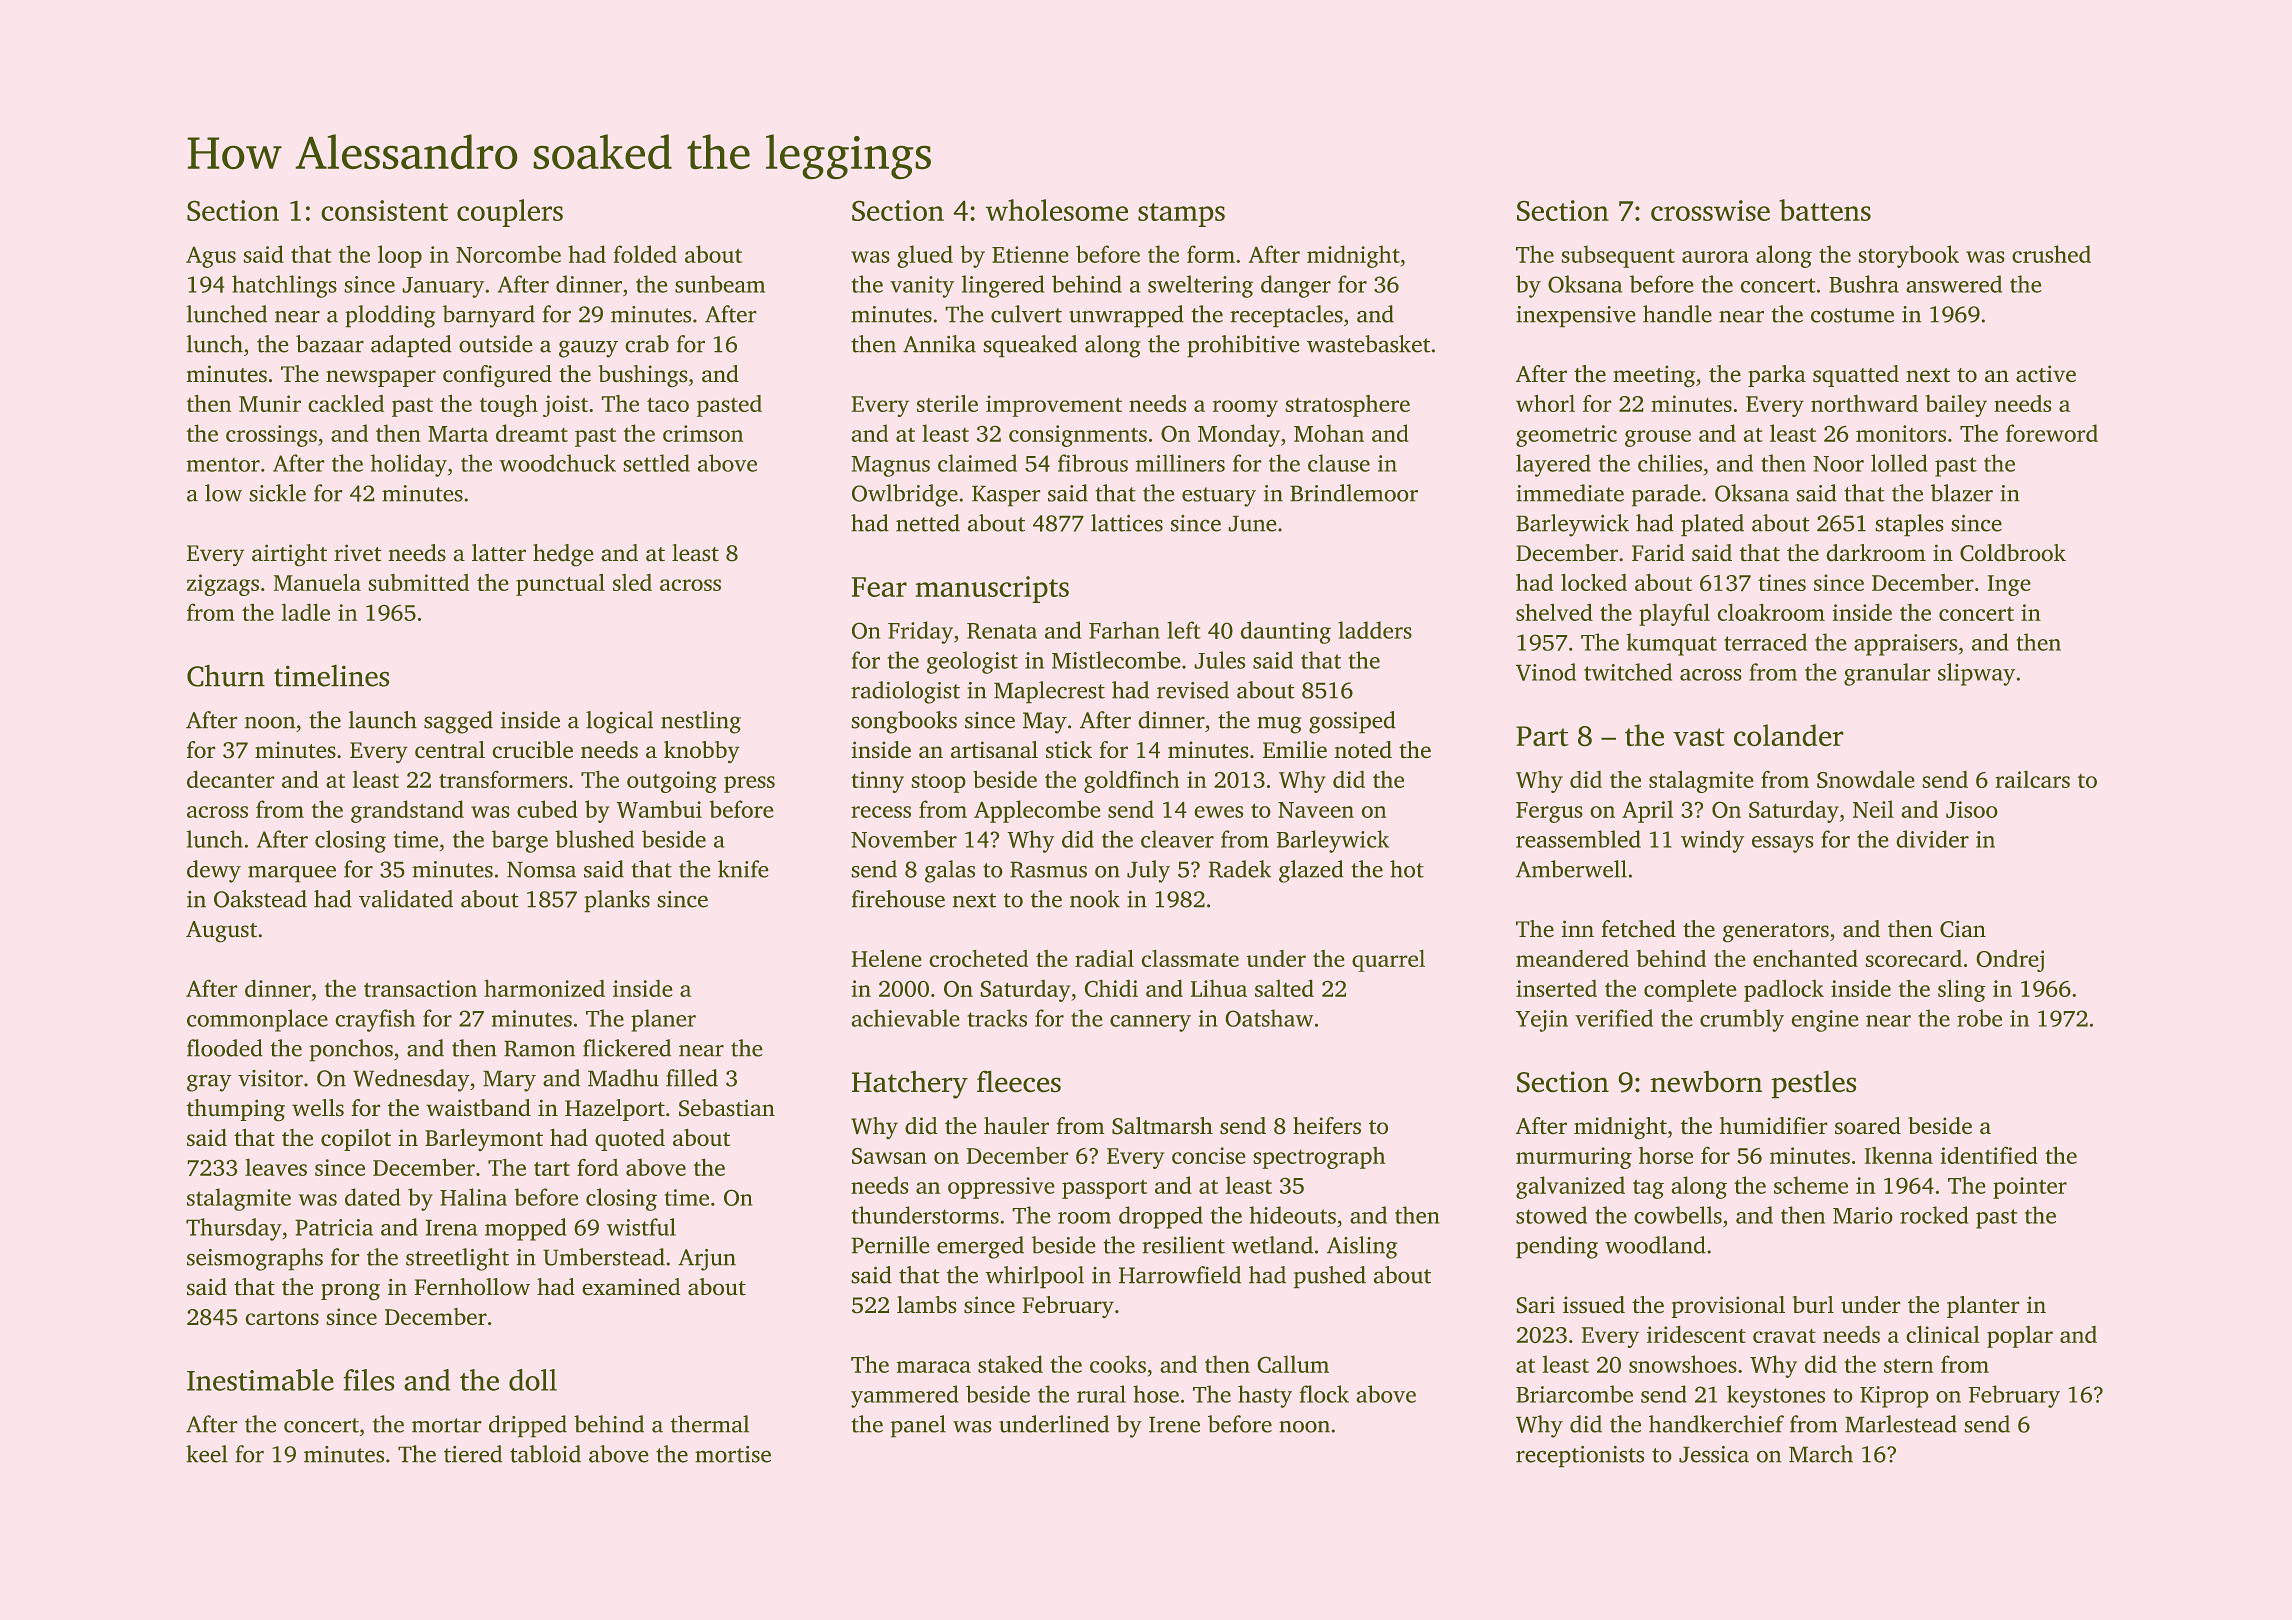 The height and width of the screenshot is (1620, 2292). Describe the element at coordinates (211, 257) in the screenshot. I see `Agus` at that location.
